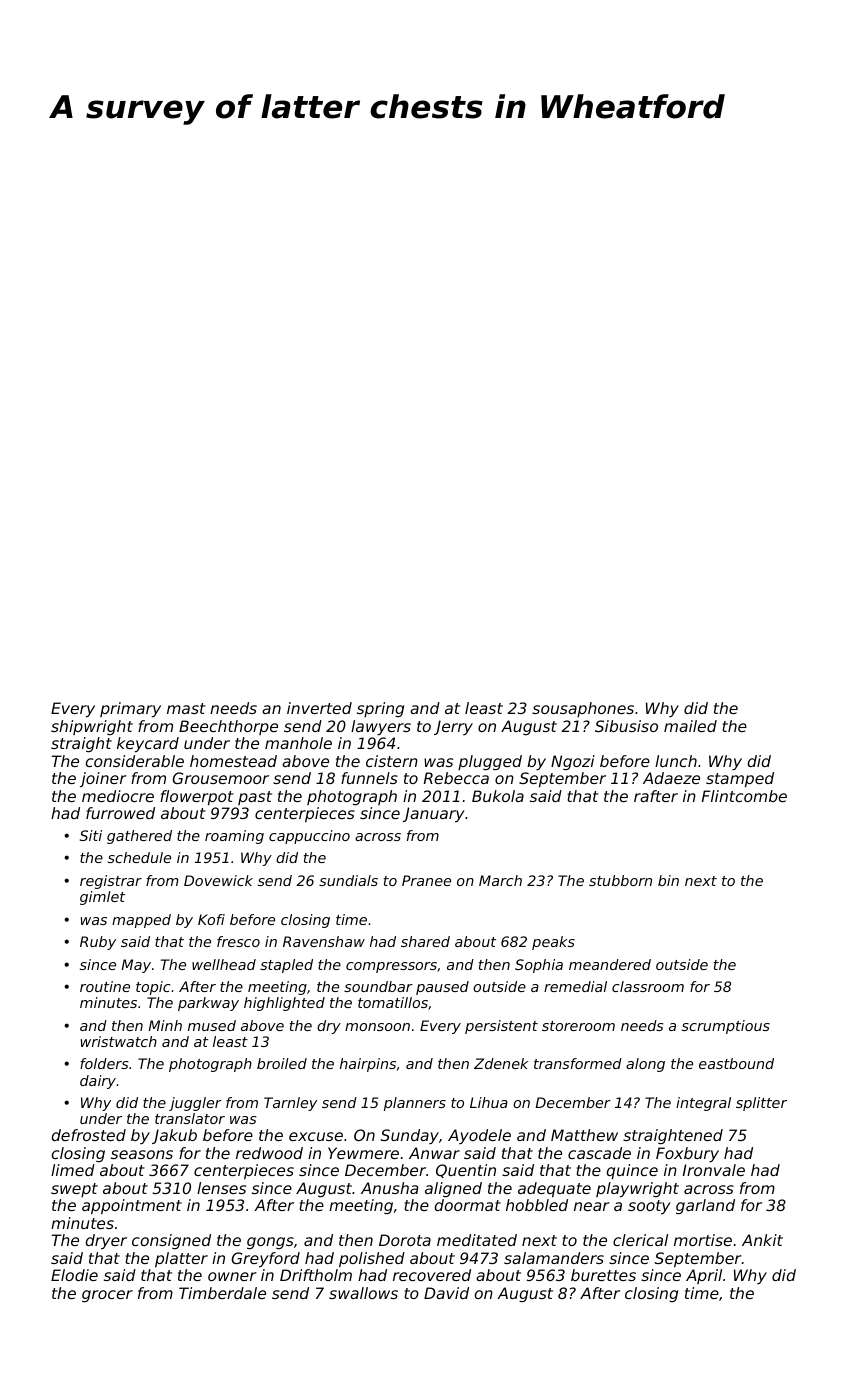  I want to click on mailed, so click(690, 726).
